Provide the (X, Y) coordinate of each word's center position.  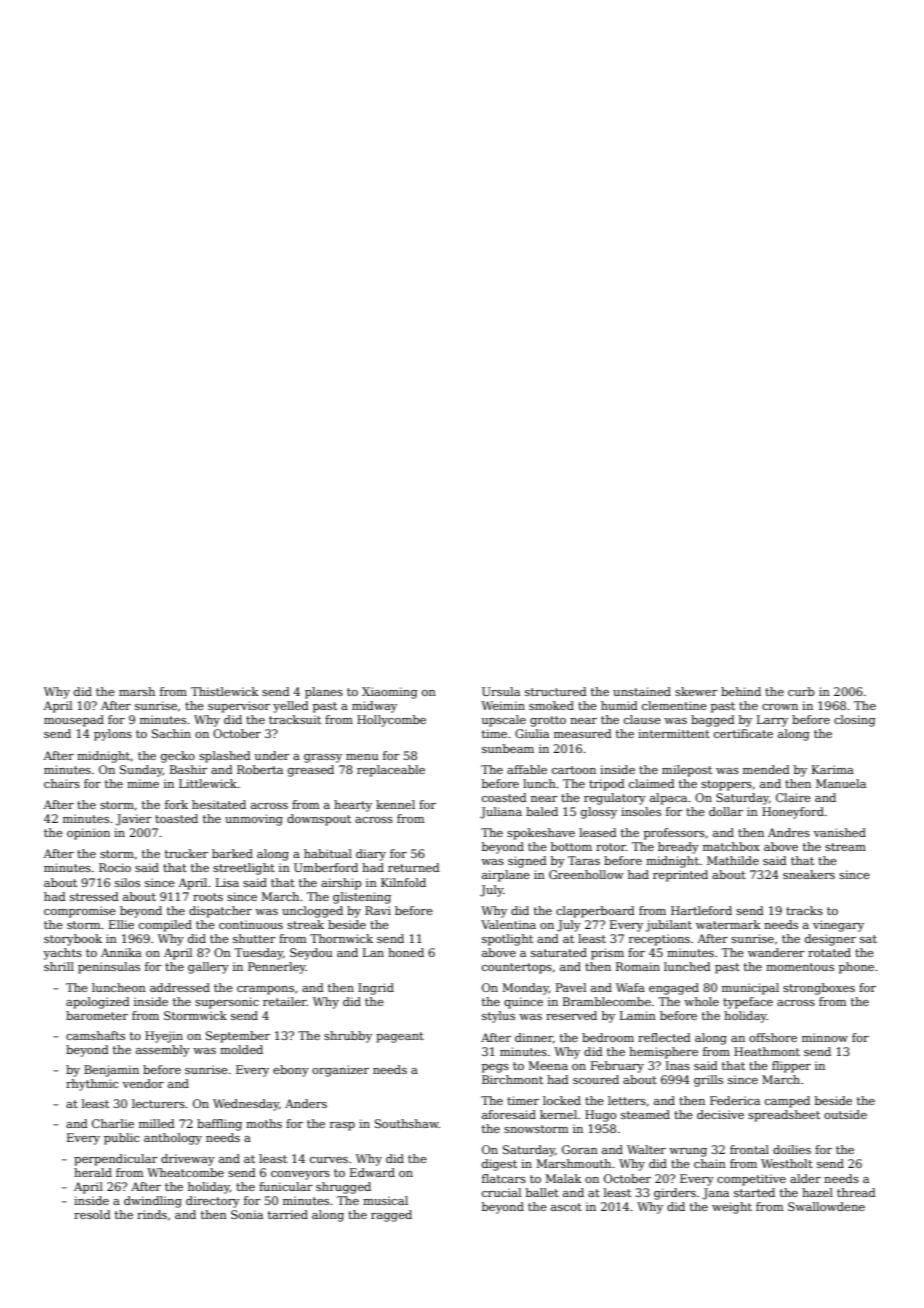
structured (556, 691)
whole (701, 1001)
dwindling (153, 1202)
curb (801, 691)
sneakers (809, 874)
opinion (88, 834)
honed (406, 952)
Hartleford (701, 910)
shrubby (348, 1037)
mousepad (74, 721)
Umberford (326, 867)
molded (241, 1049)
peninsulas (109, 968)
